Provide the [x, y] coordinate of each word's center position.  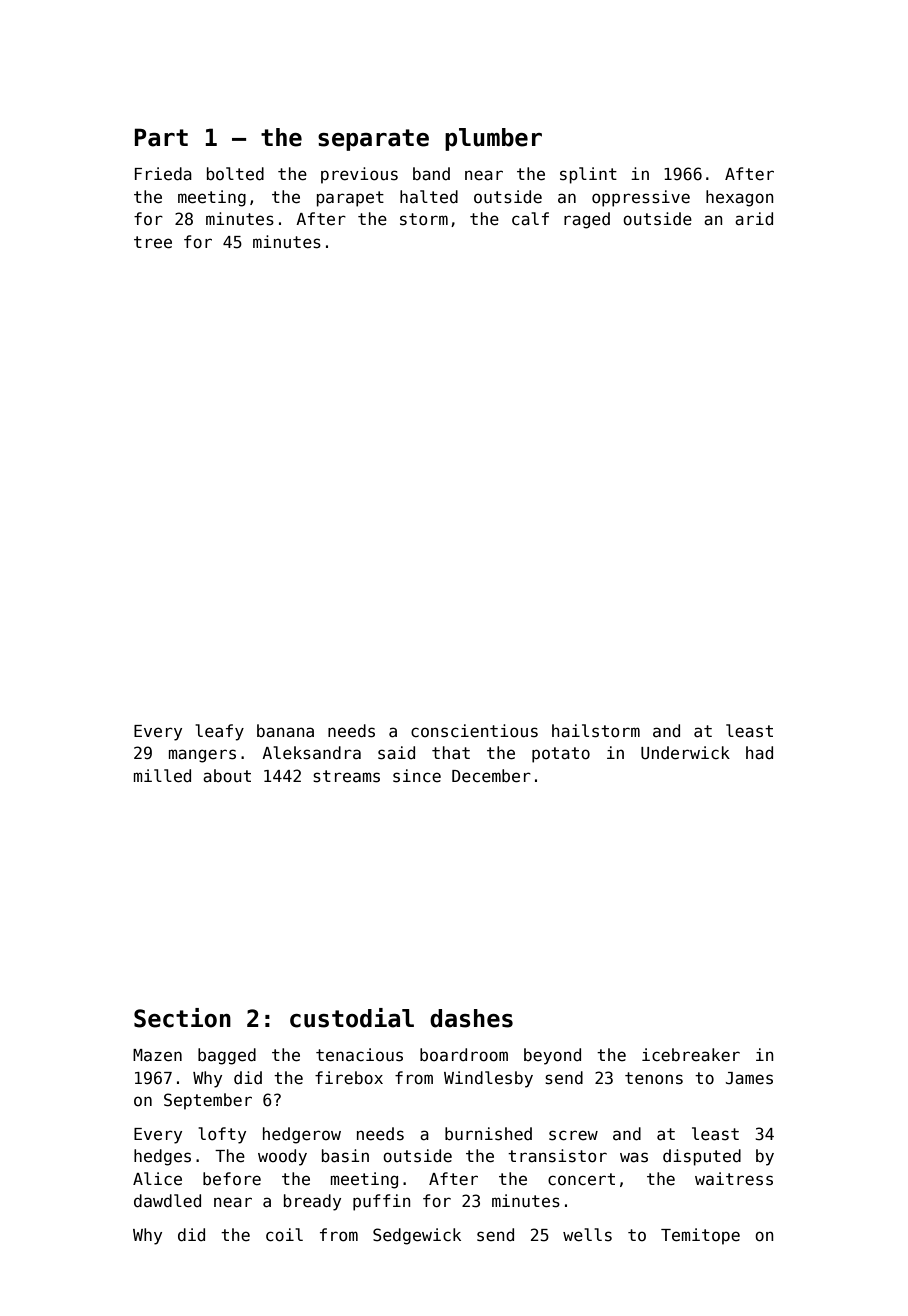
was [634, 1157]
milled [162, 776]
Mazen [157, 1055]
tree [153, 242]
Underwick [685, 753]
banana [285, 731]
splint [588, 175]
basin [345, 1156]
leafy [219, 732]
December [491, 776]
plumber [493, 139]
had [759, 753]
